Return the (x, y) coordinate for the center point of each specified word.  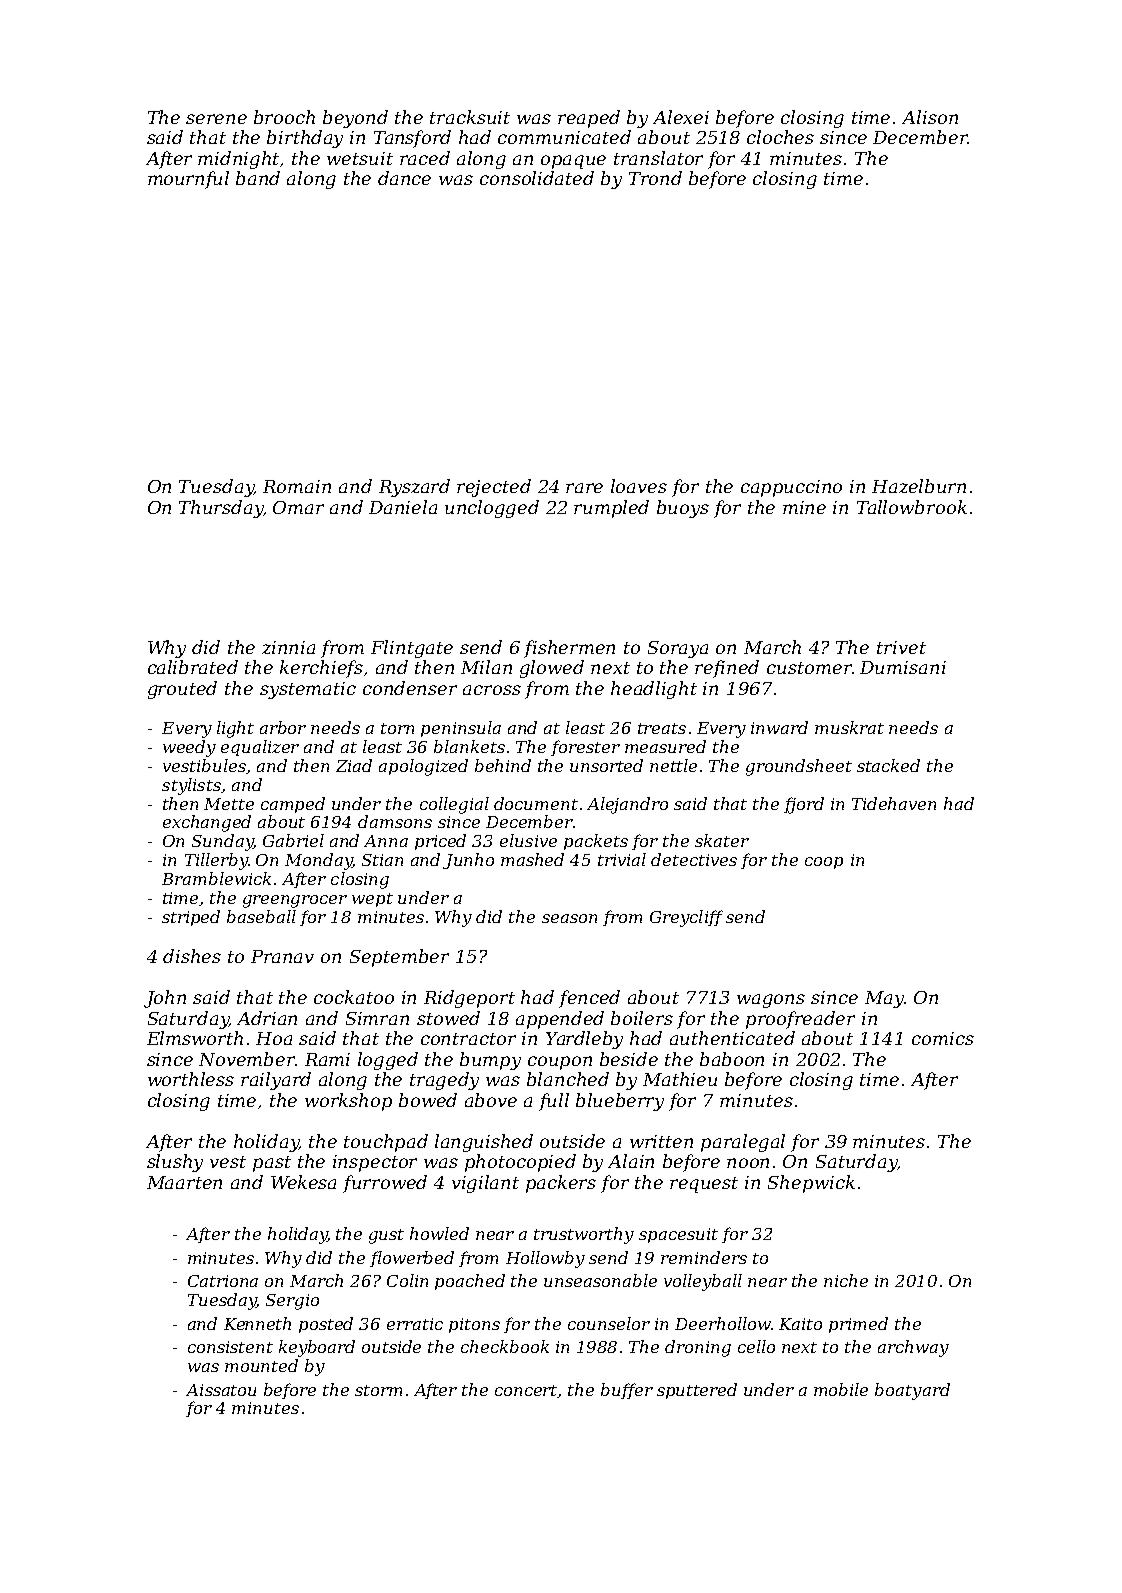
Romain (297, 486)
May (884, 999)
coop (824, 863)
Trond (655, 178)
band (258, 178)
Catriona (223, 1281)
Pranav (282, 956)
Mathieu (680, 1079)
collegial (454, 805)
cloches (780, 137)
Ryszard (414, 488)
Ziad (354, 765)
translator (658, 158)
